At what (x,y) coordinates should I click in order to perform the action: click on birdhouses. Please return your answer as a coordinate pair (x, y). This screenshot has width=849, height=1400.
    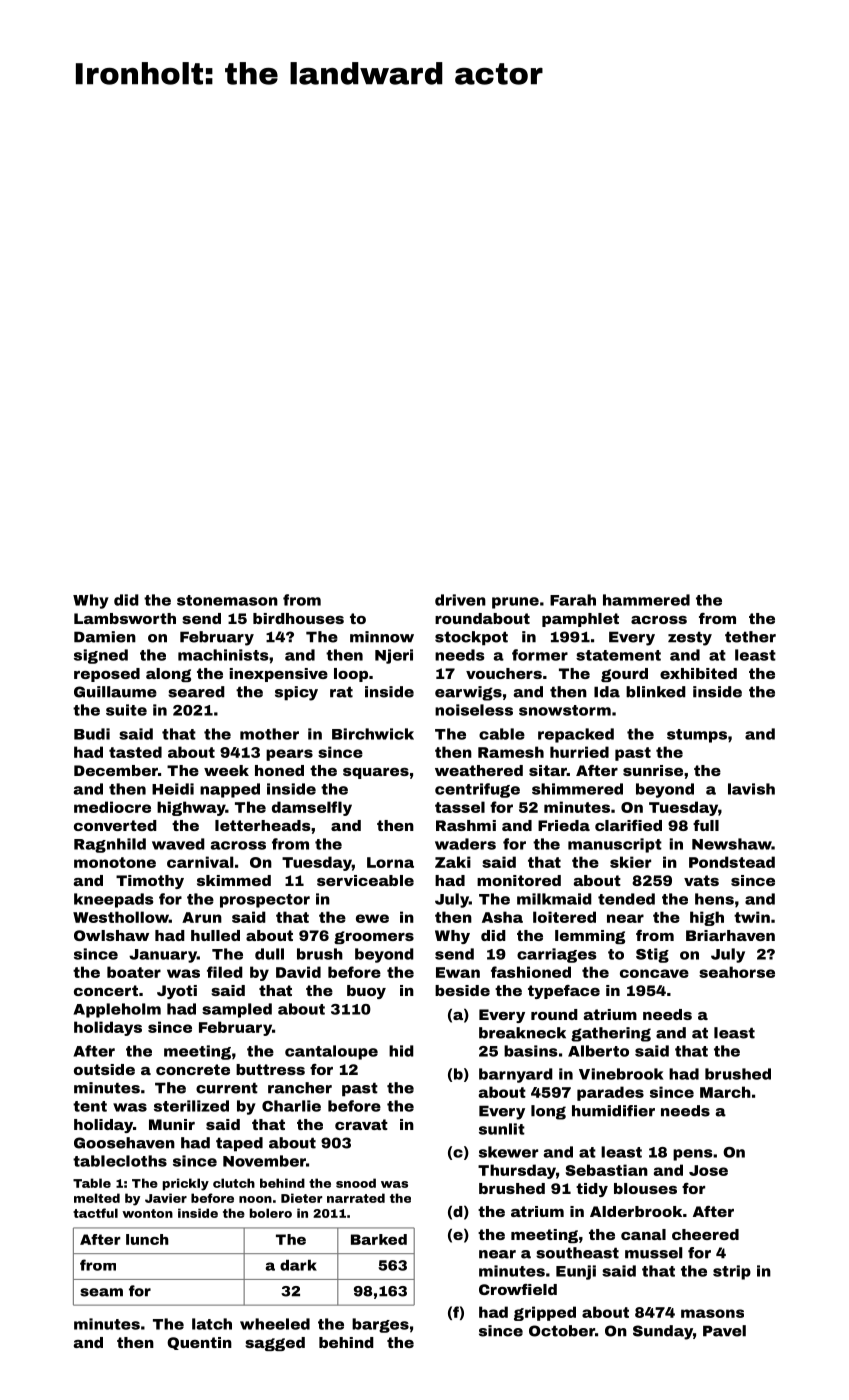
    Looking at the image, I should click on (298, 618).
